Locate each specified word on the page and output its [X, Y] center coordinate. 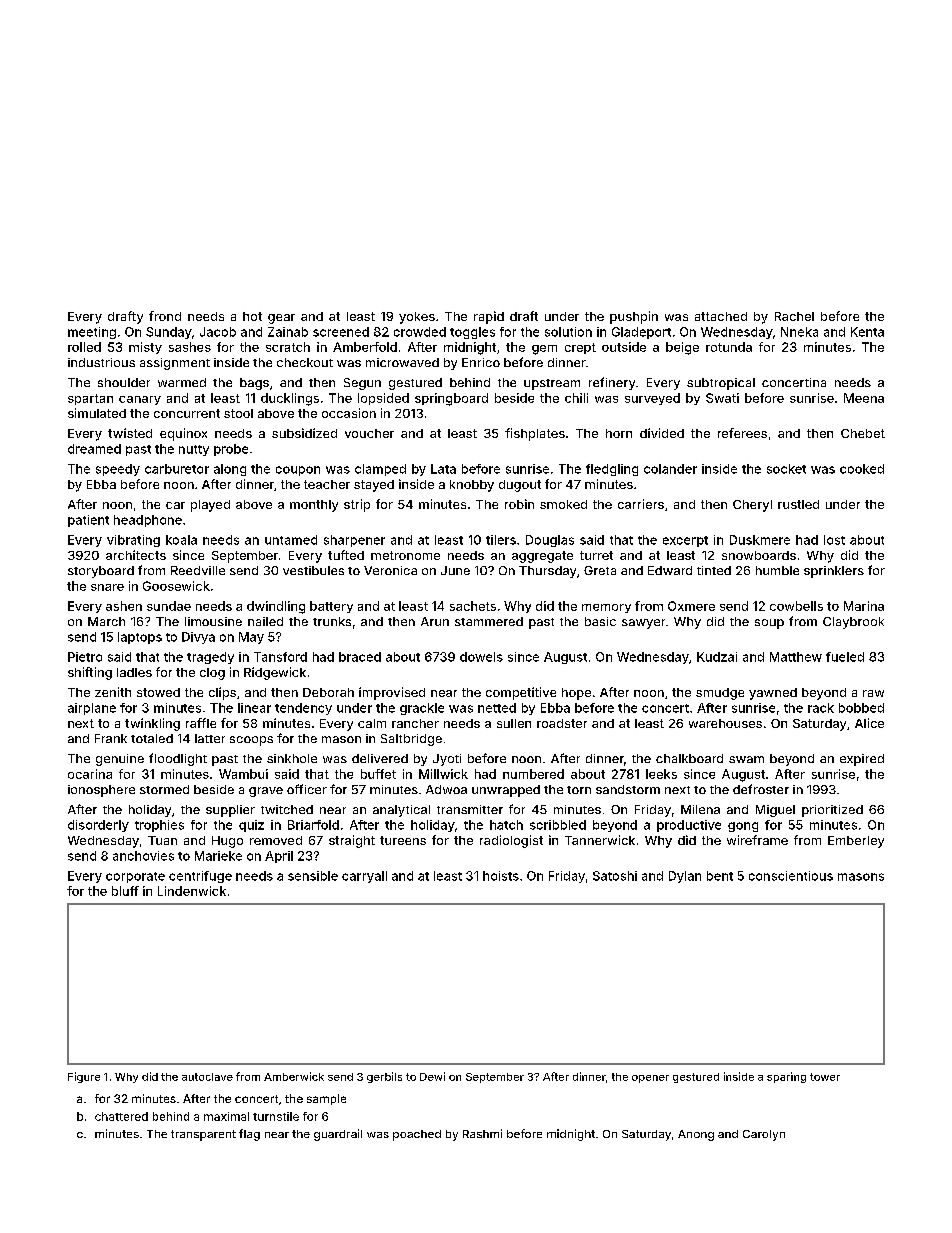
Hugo [227, 842]
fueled [845, 657]
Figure [84, 1077]
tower [825, 1077]
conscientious [791, 876]
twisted [130, 433]
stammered [489, 621]
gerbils [384, 1077]
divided [662, 433]
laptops [140, 638]
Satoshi [615, 876]
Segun [362, 384]
